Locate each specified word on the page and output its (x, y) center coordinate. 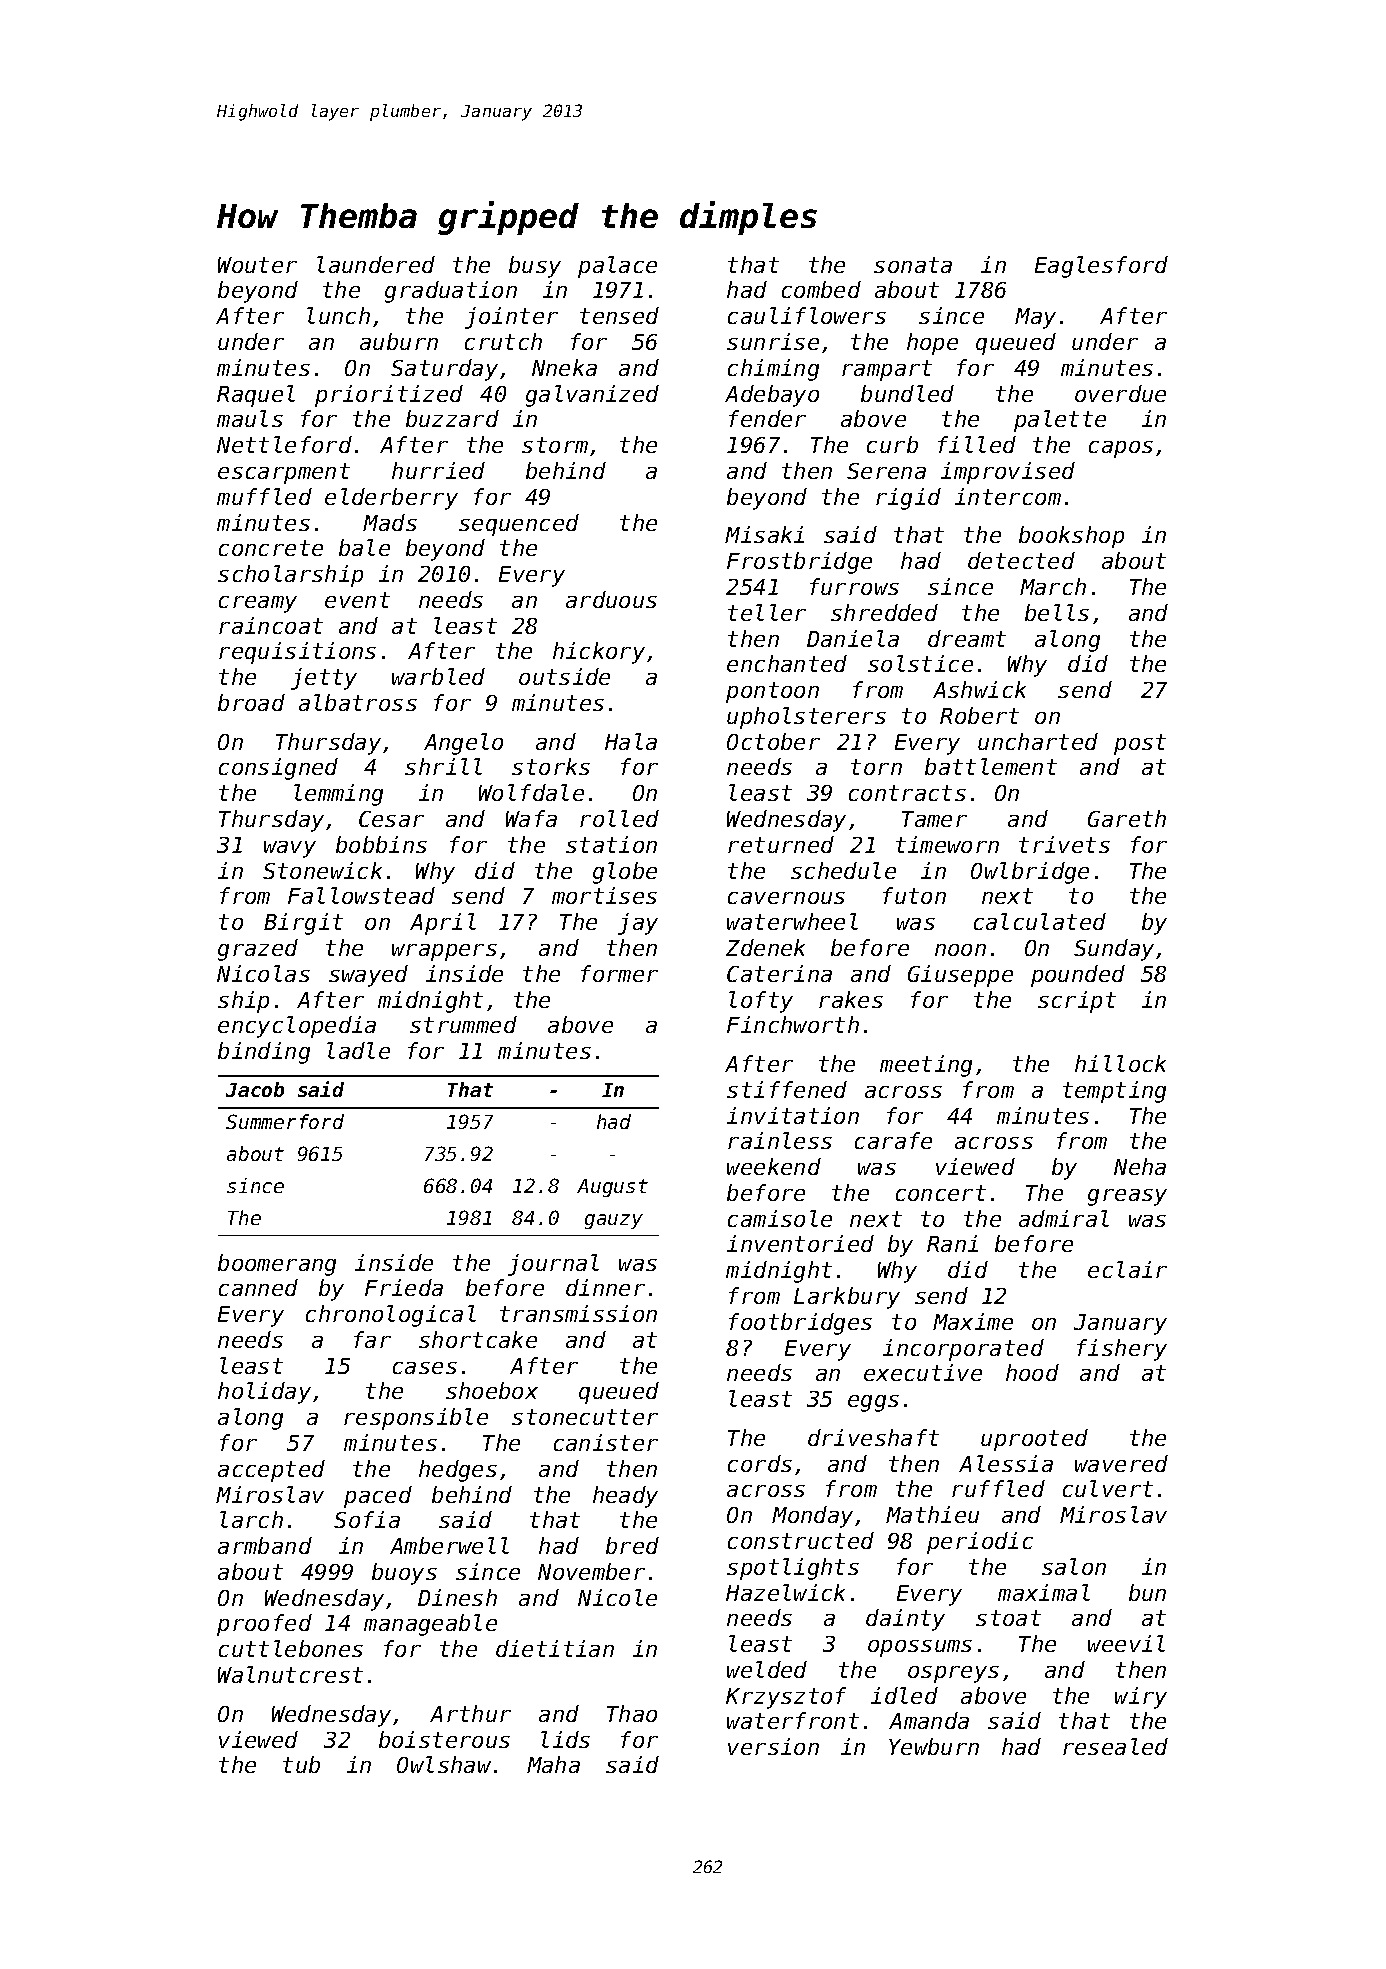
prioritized (389, 396)
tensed (619, 315)
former (619, 973)
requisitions (297, 653)
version (773, 1746)
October (773, 741)
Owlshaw (444, 1764)
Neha (1140, 1166)
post (1140, 744)
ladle (358, 1050)
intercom (1008, 496)
